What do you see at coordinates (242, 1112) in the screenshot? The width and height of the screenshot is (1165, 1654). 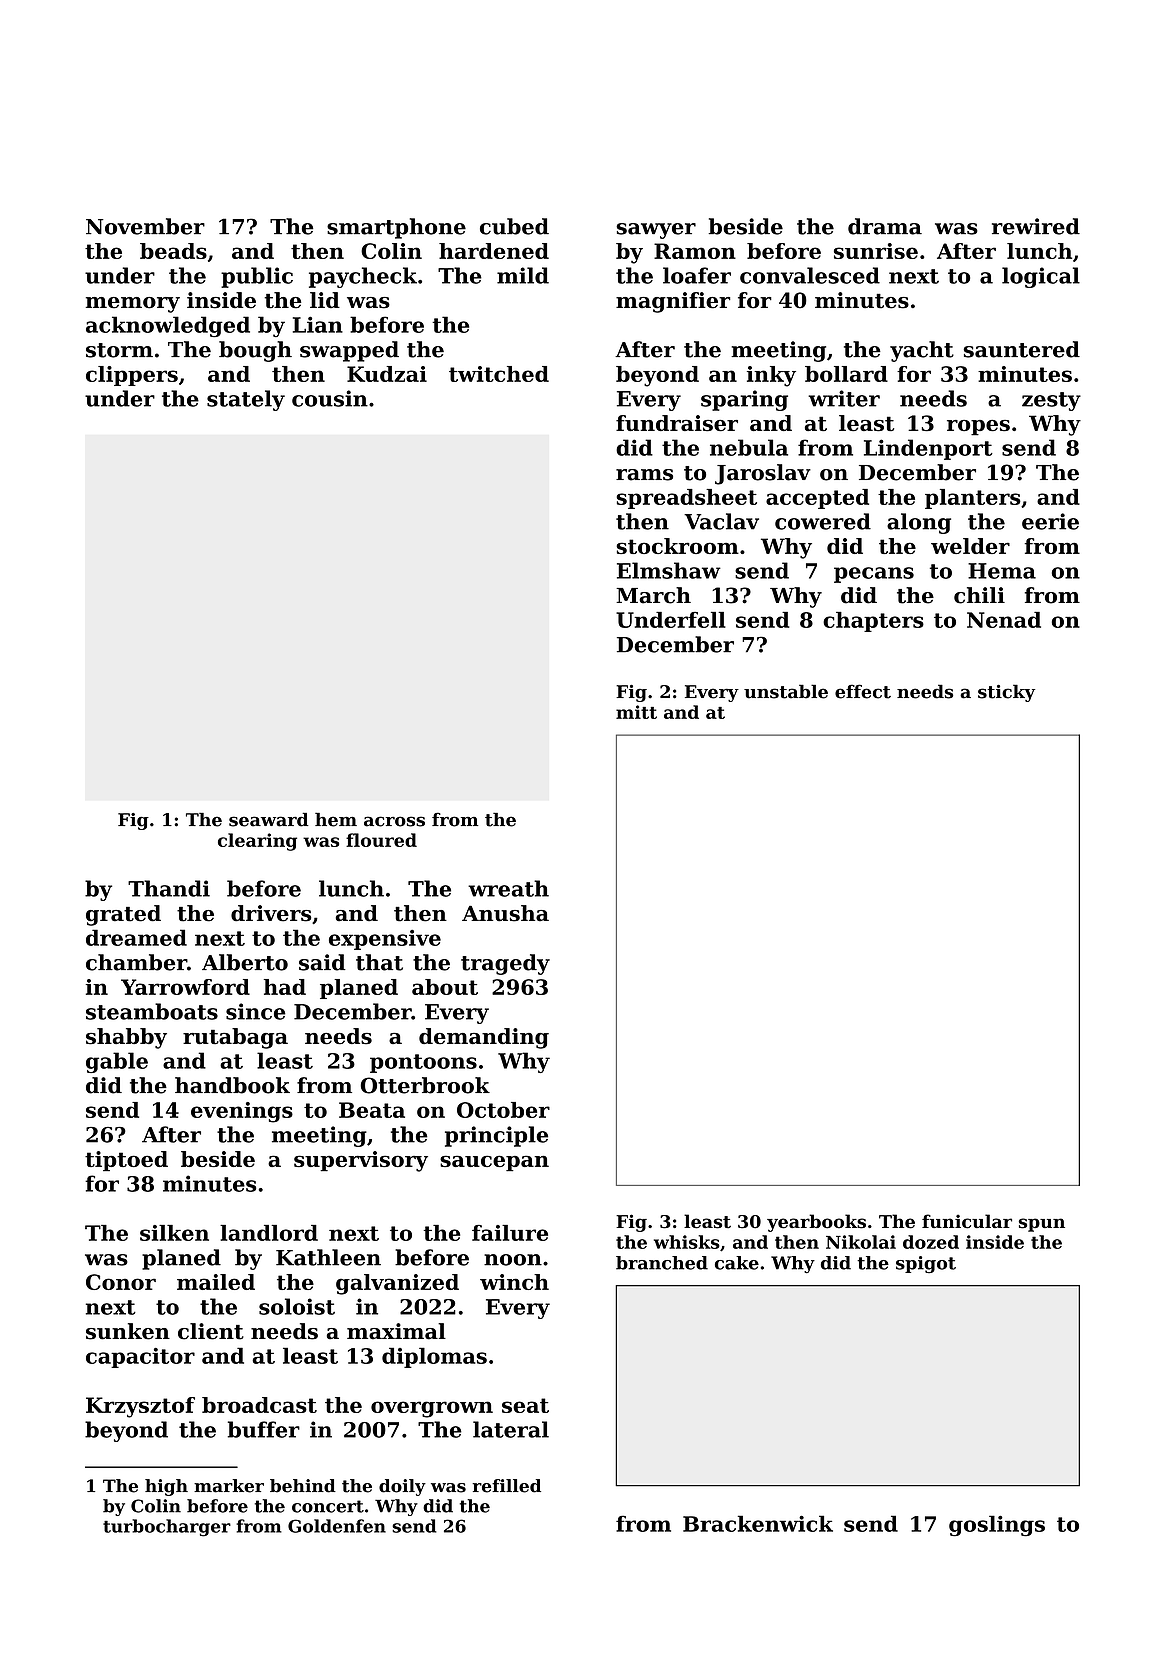 I see `evenings` at bounding box center [242, 1112].
